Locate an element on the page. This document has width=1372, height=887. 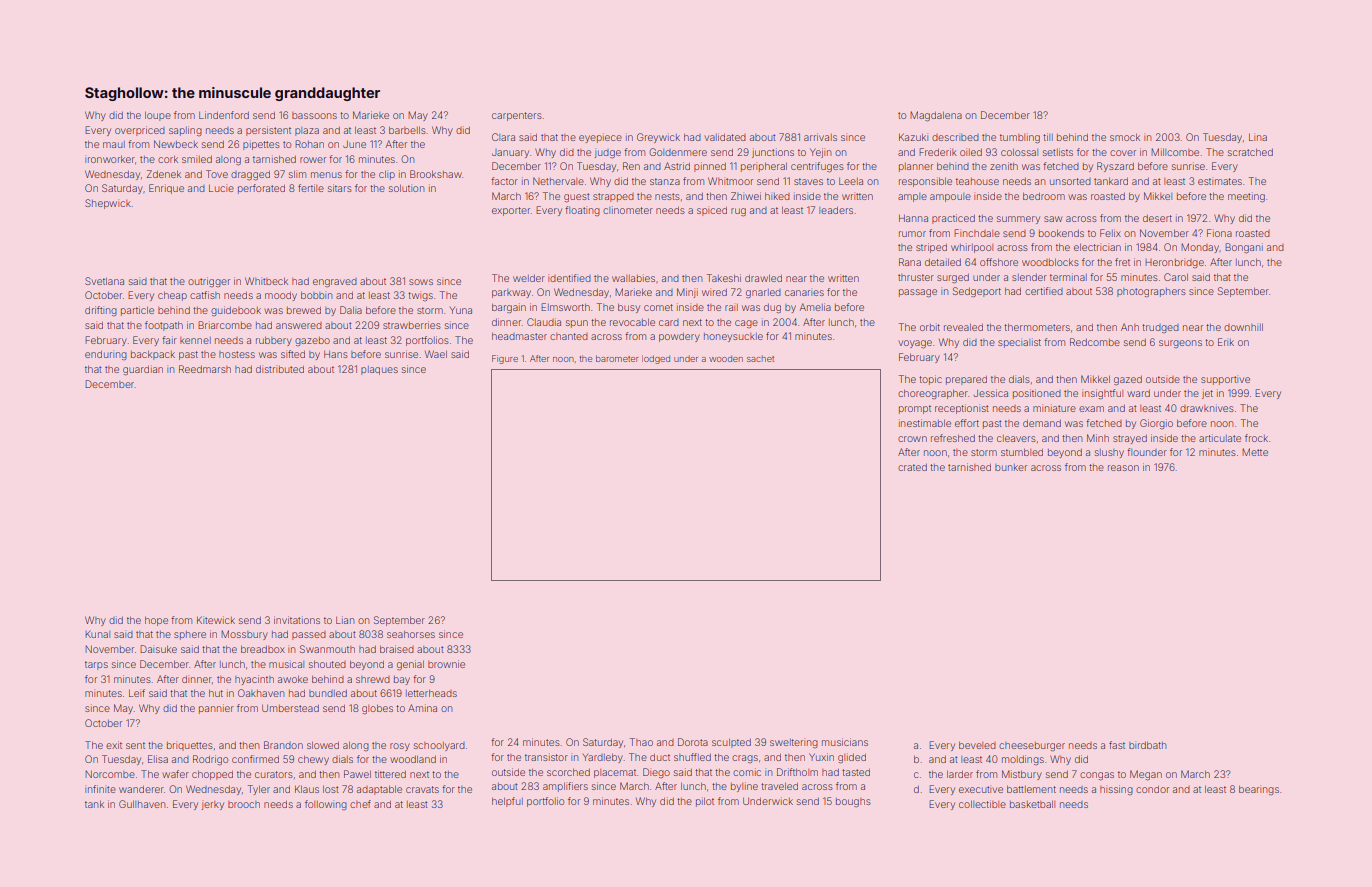
Lian is located at coordinates (345, 620).
